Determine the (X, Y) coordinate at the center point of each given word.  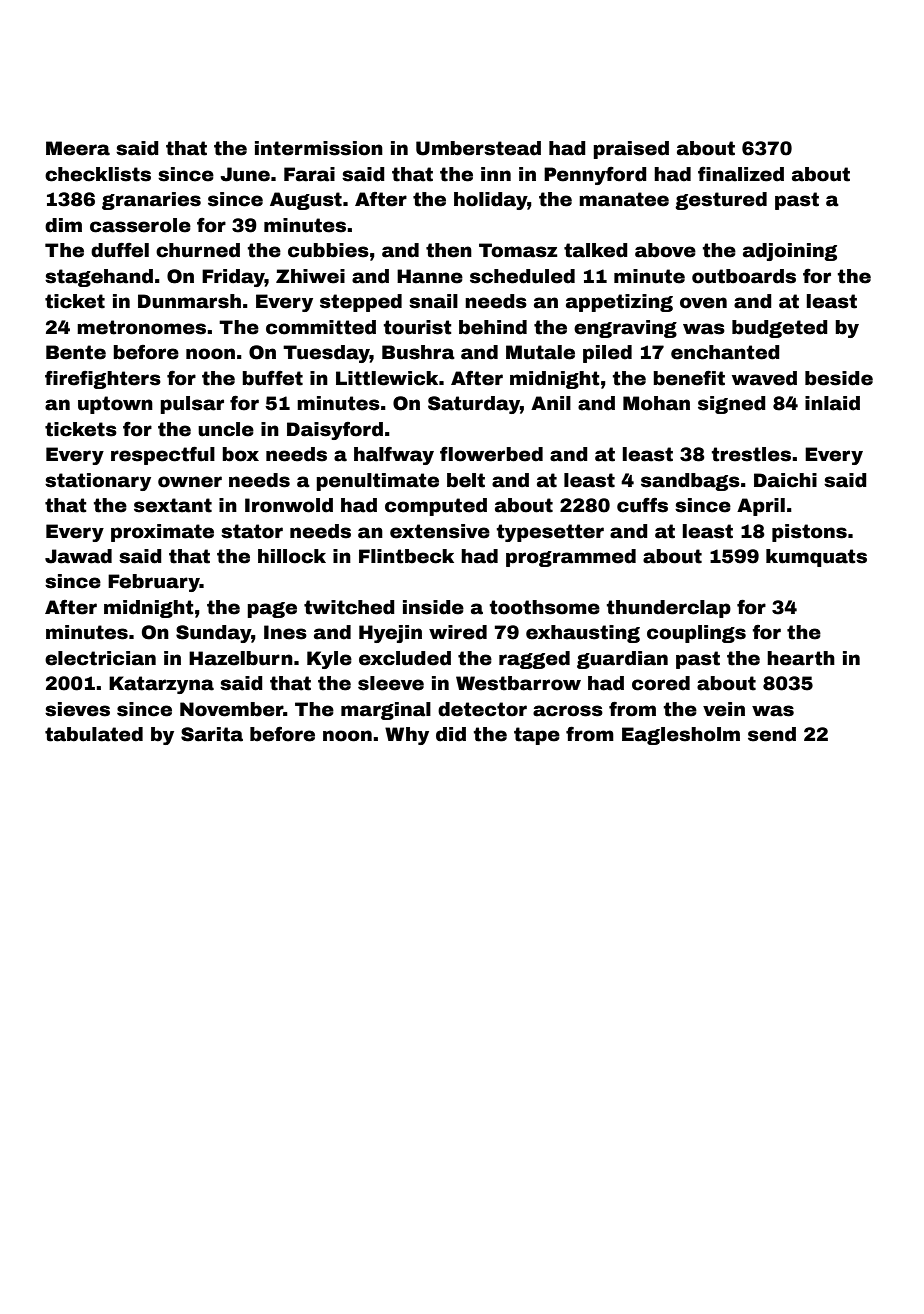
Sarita (212, 734)
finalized (741, 174)
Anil (551, 403)
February (154, 583)
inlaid (832, 403)
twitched (349, 607)
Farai (309, 174)
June (245, 174)
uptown (115, 405)
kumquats (816, 558)
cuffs (642, 505)
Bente (76, 352)
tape (537, 736)
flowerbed (491, 454)
